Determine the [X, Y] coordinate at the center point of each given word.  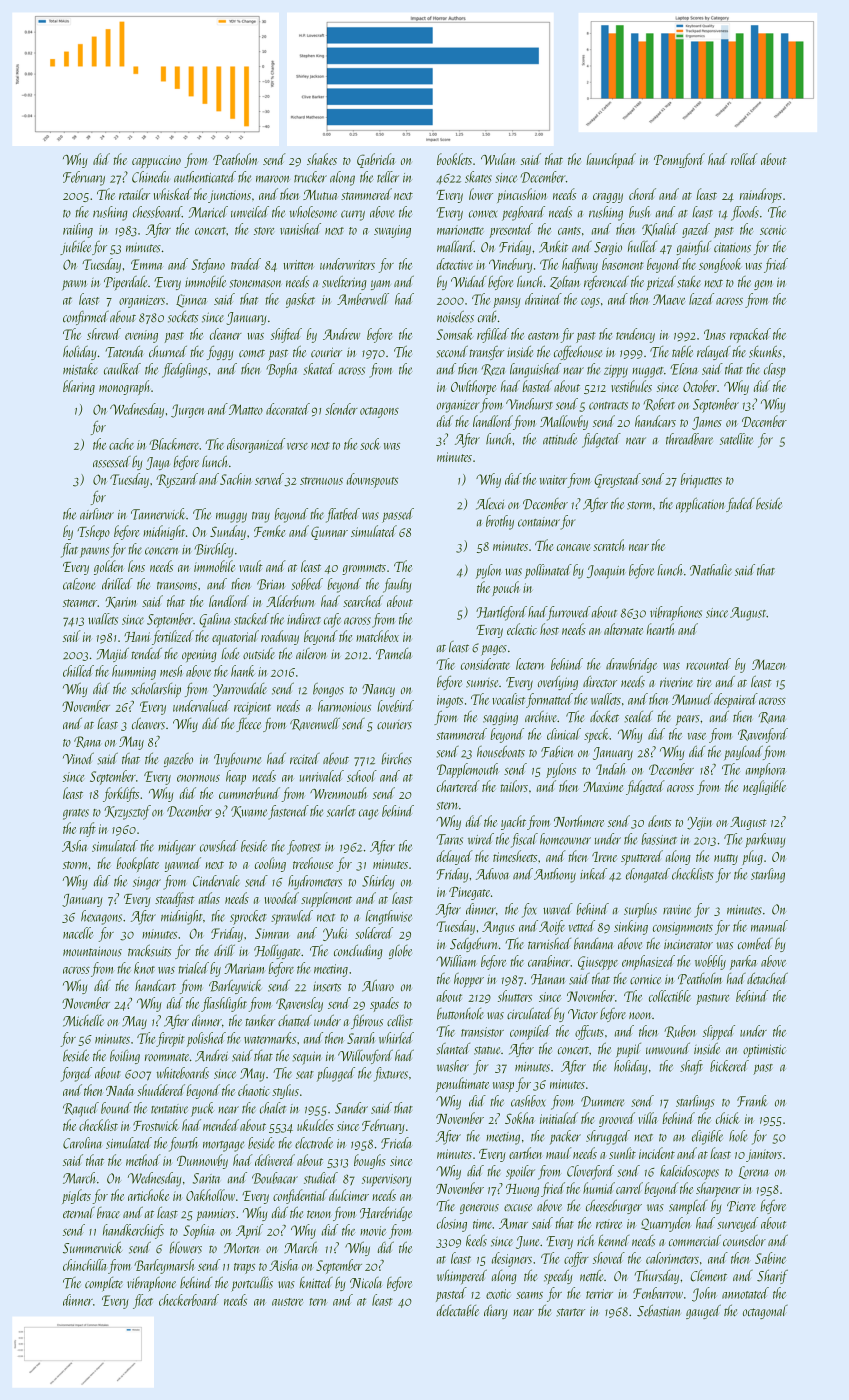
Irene [604, 857]
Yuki [335, 934]
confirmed [86, 318]
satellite [736, 439]
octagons [379, 412]
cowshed [219, 846]
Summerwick [92, 1247]
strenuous [321, 481]
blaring [79, 387]
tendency [635, 335]
